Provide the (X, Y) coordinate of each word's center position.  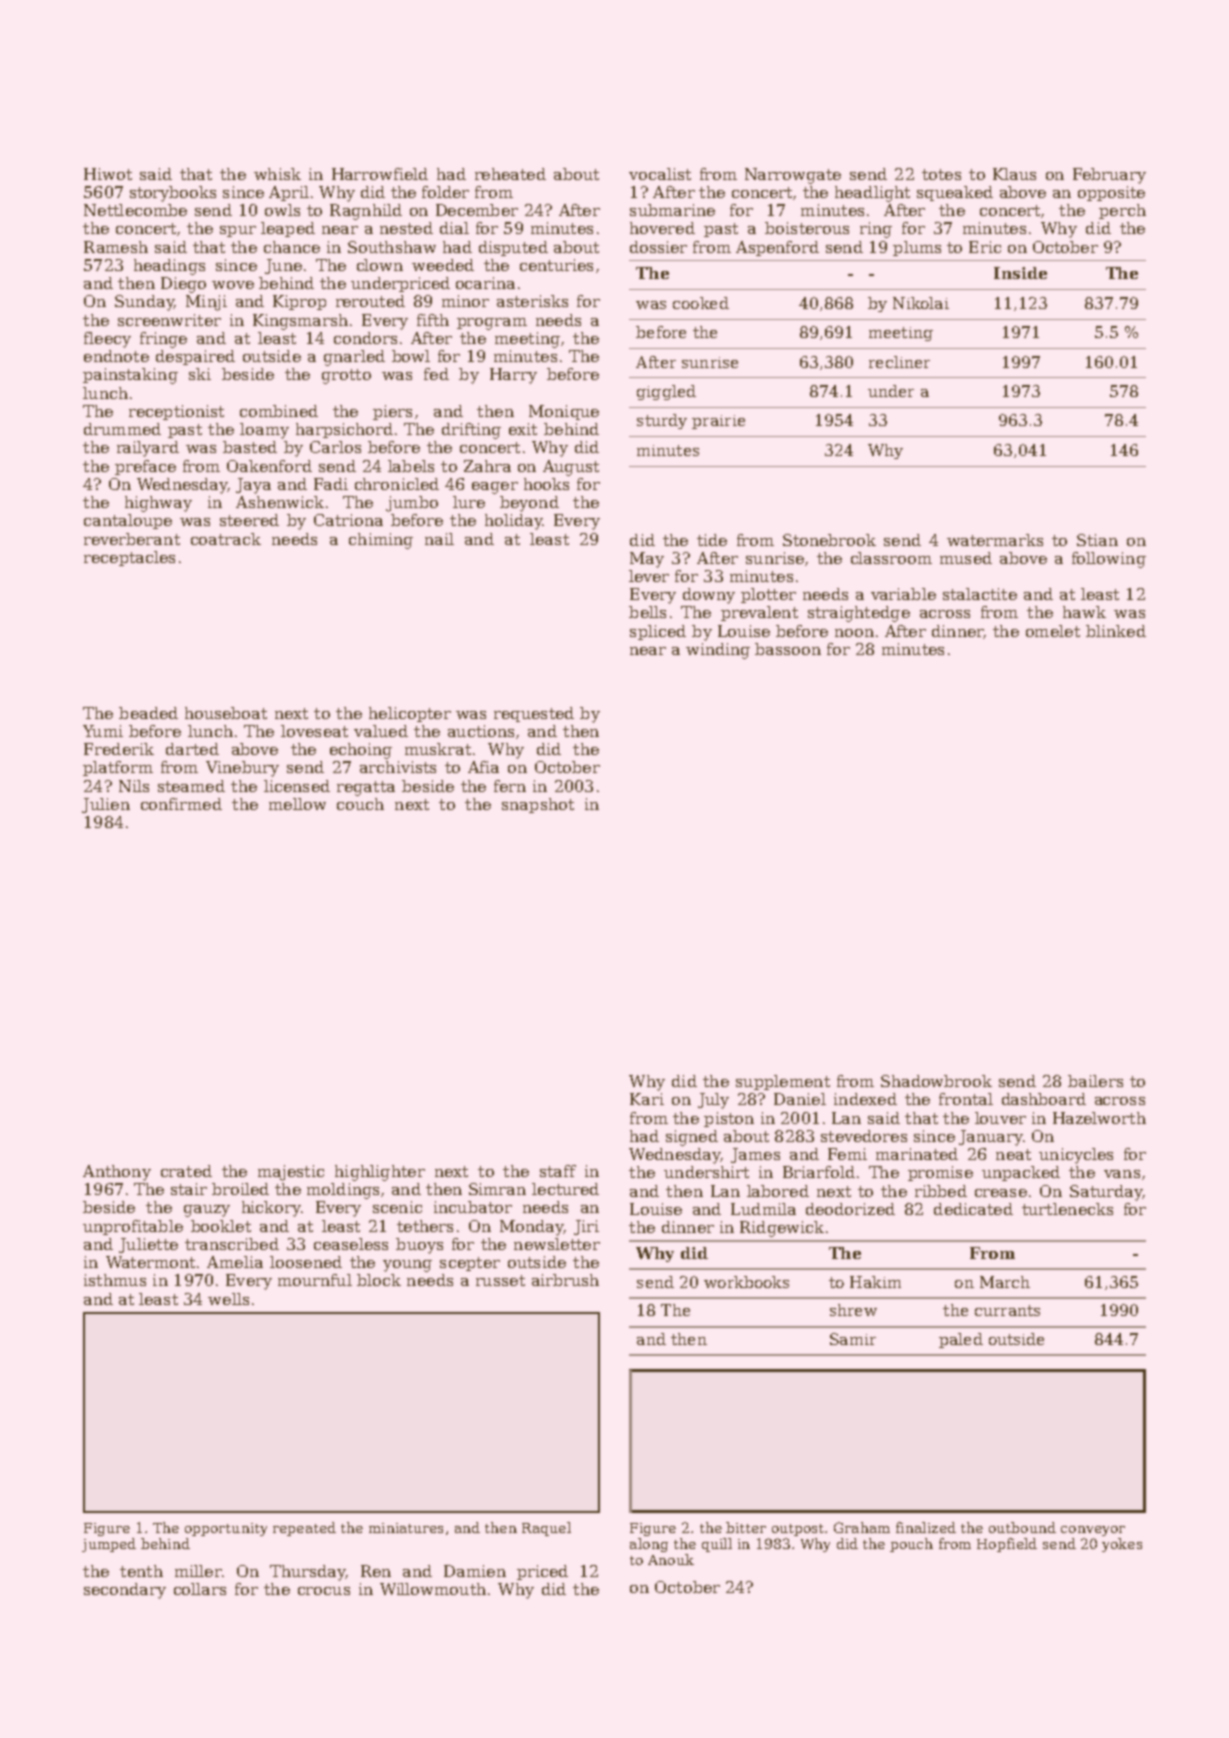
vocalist (660, 174)
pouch (911, 1545)
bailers (1095, 1081)
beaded (148, 713)
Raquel (546, 1529)
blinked (1116, 631)
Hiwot (108, 174)
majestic (291, 1173)
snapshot (538, 805)
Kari (647, 1099)
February (1109, 176)
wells (228, 1299)
